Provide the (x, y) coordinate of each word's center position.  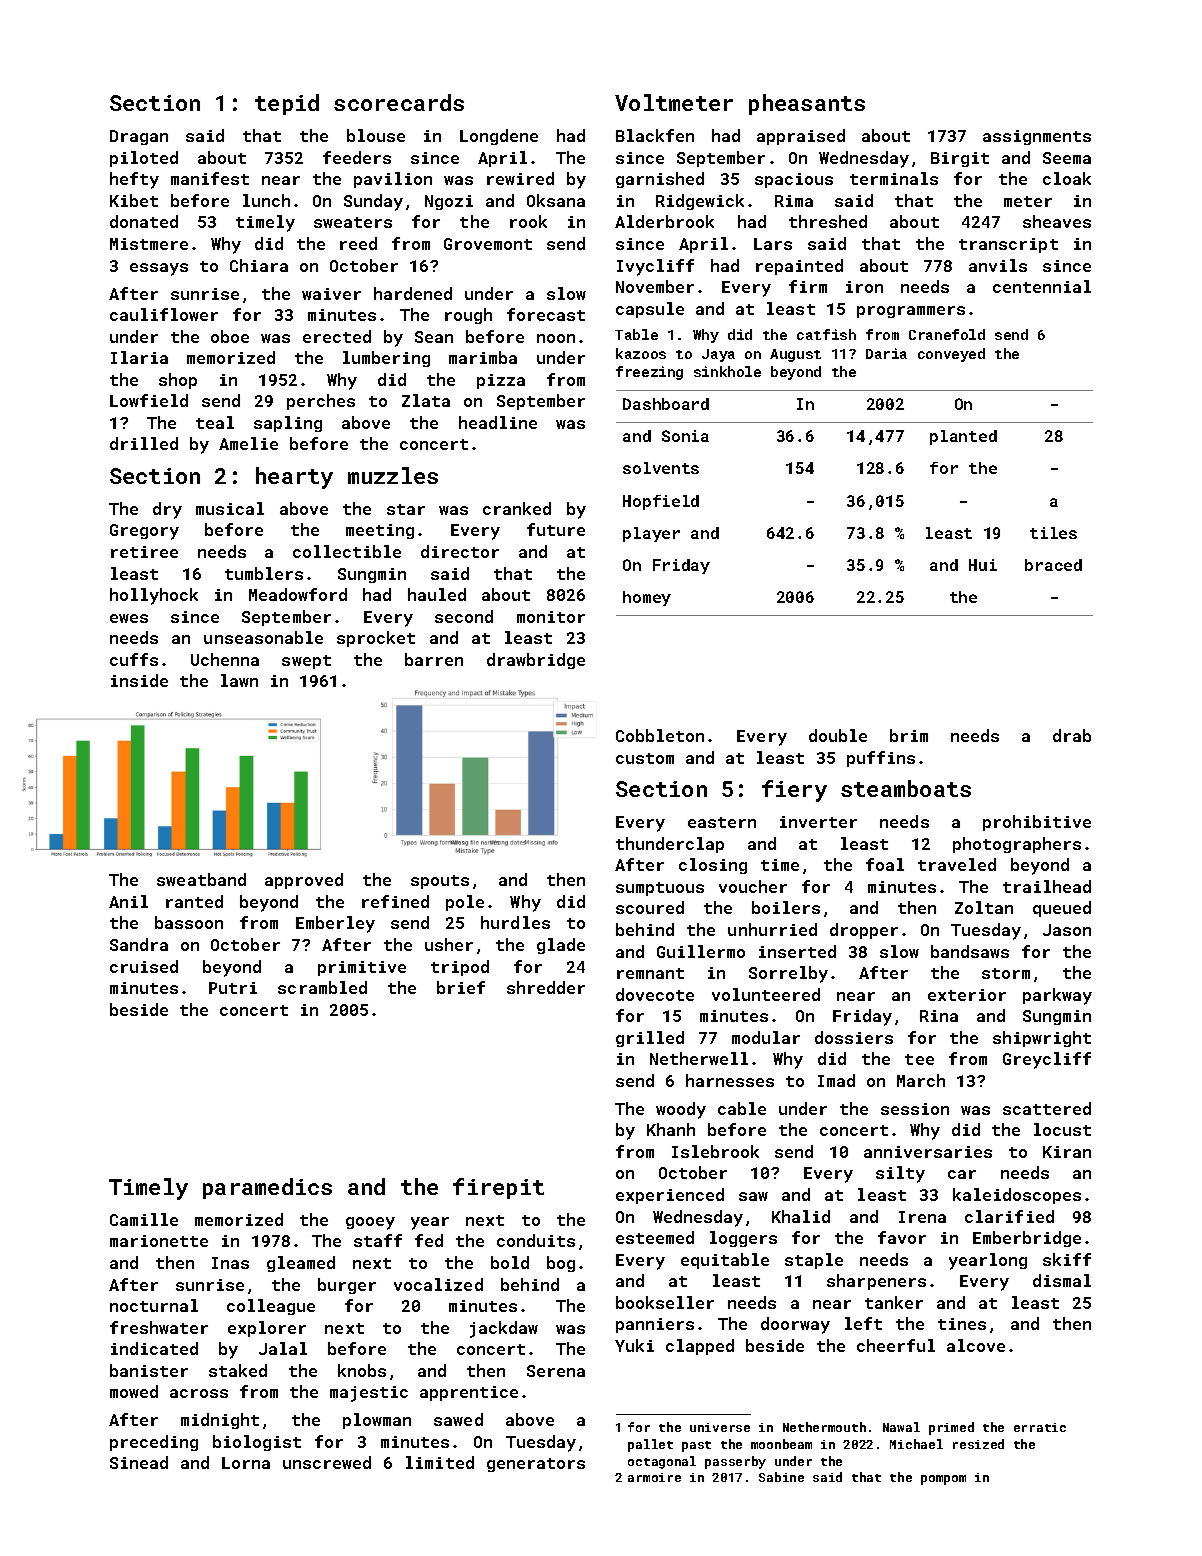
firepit (498, 1188)
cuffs (134, 659)
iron (864, 287)
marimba (483, 357)
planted (963, 437)
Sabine (781, 1477)
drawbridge (536, 661)
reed (358, 243)
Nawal (901, 1427)
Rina (939, 1016)
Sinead (139, 1462)
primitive (362, 968)
